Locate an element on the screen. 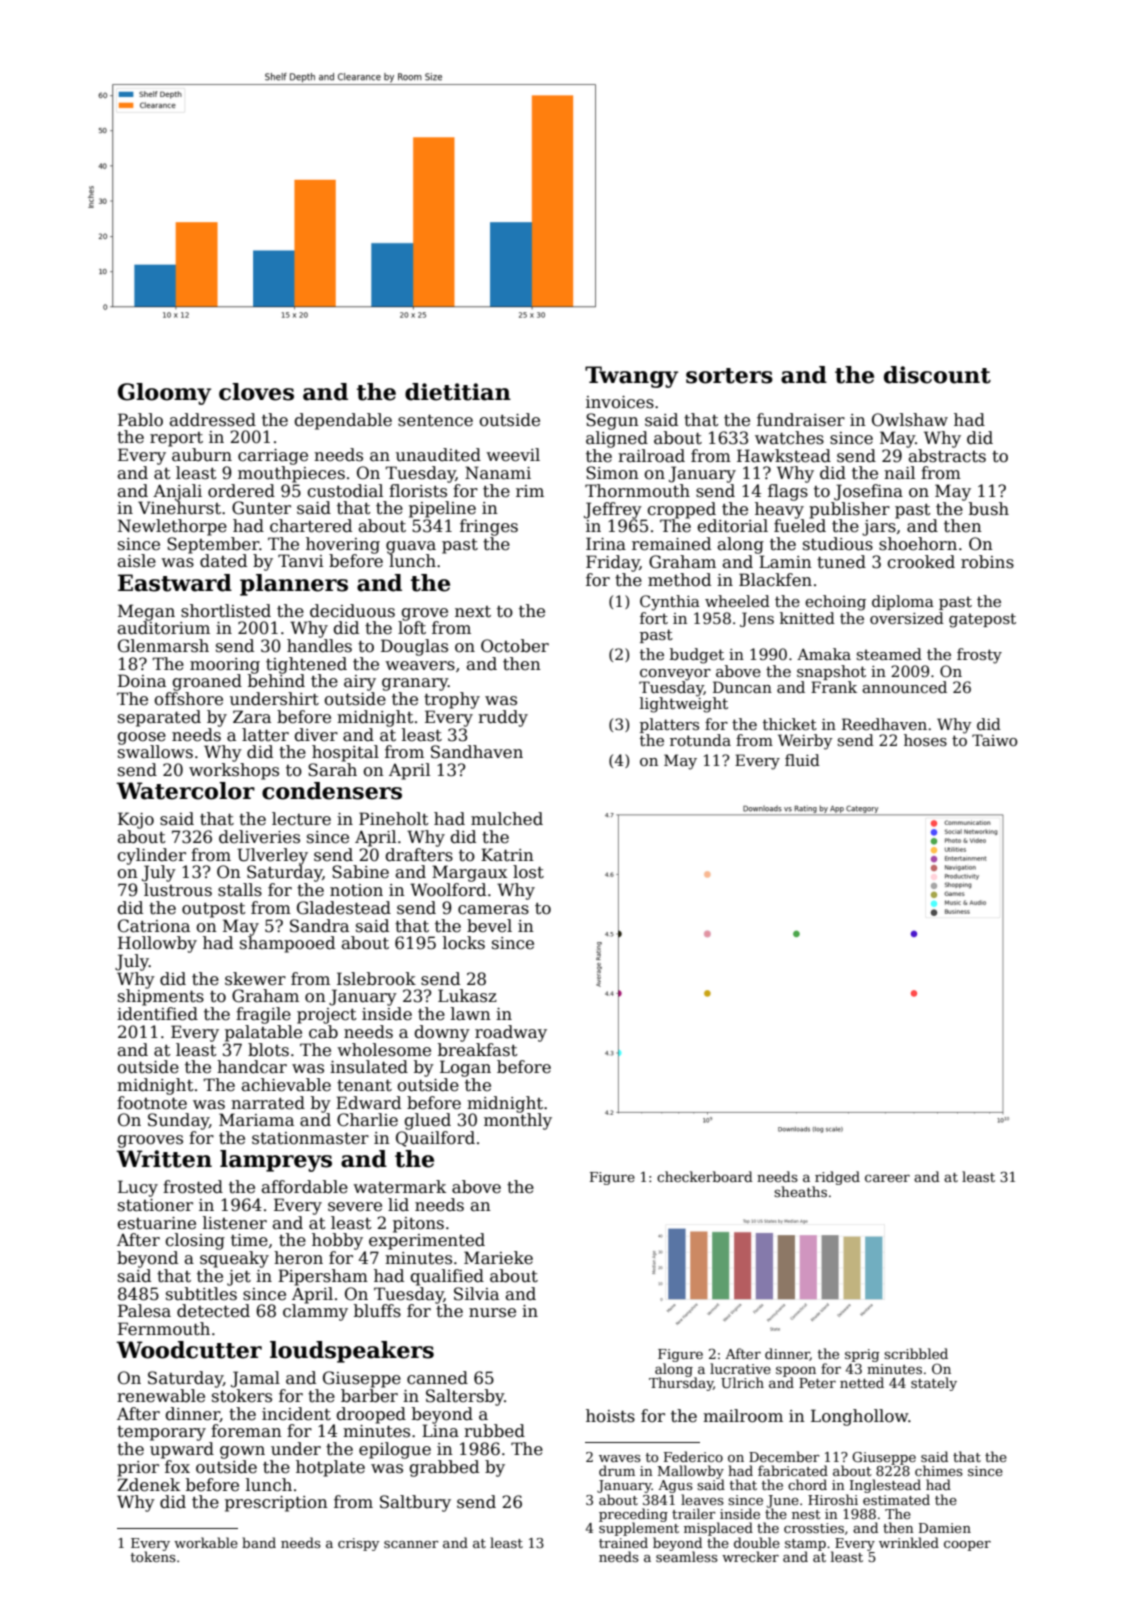 This screenshot has width=1138, height=1609. ridged is located at coordinates (837, 1178).
